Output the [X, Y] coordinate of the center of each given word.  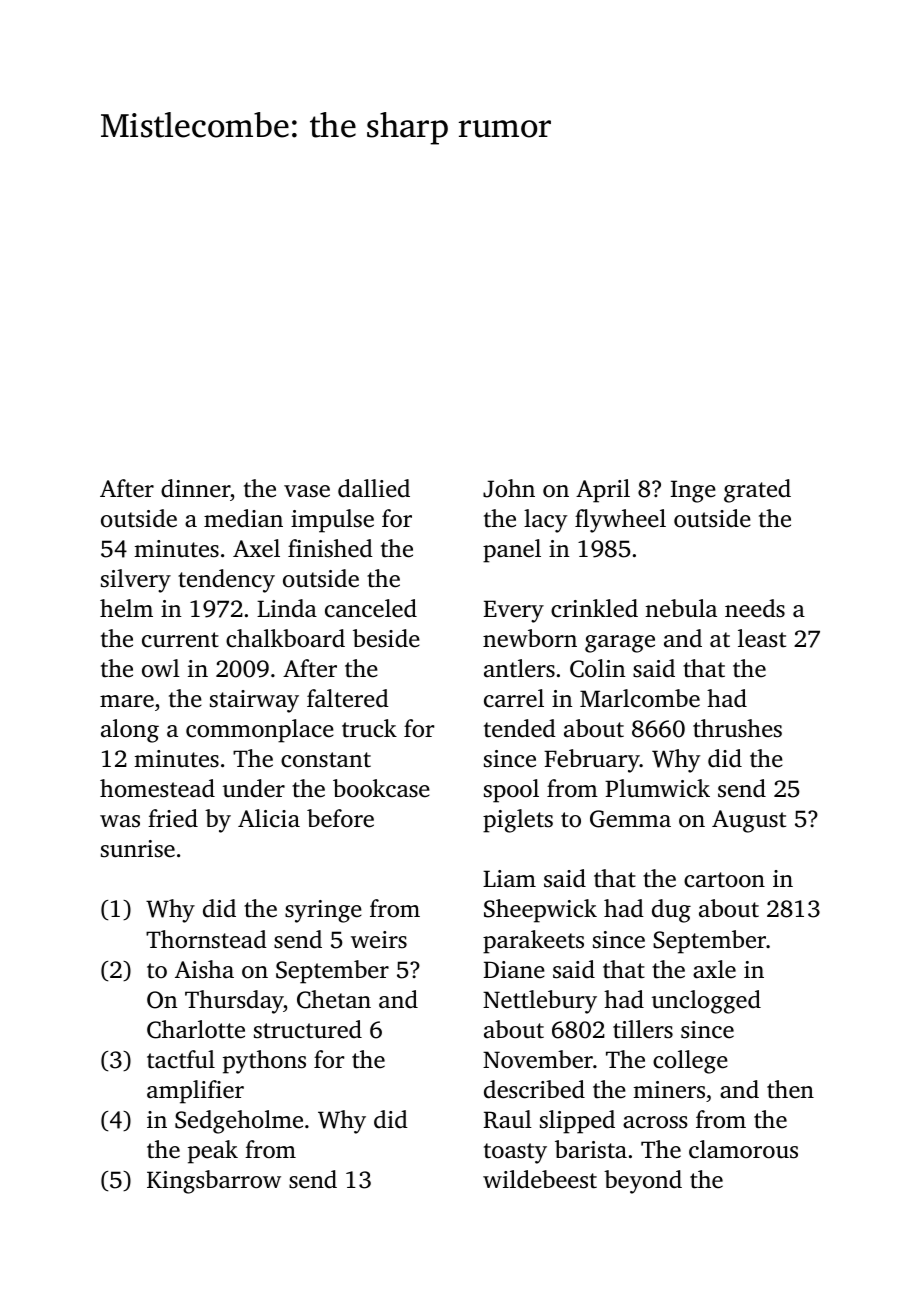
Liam [509, 879]
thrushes [737, 728]
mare [127, 701]
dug [671, 911]
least [762, 638]
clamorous [743, 1149]
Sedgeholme [239, 1122]
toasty [515, 1153]
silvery [136, 581]
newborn [530, 638]
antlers [519, 668]
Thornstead [206, 939]
